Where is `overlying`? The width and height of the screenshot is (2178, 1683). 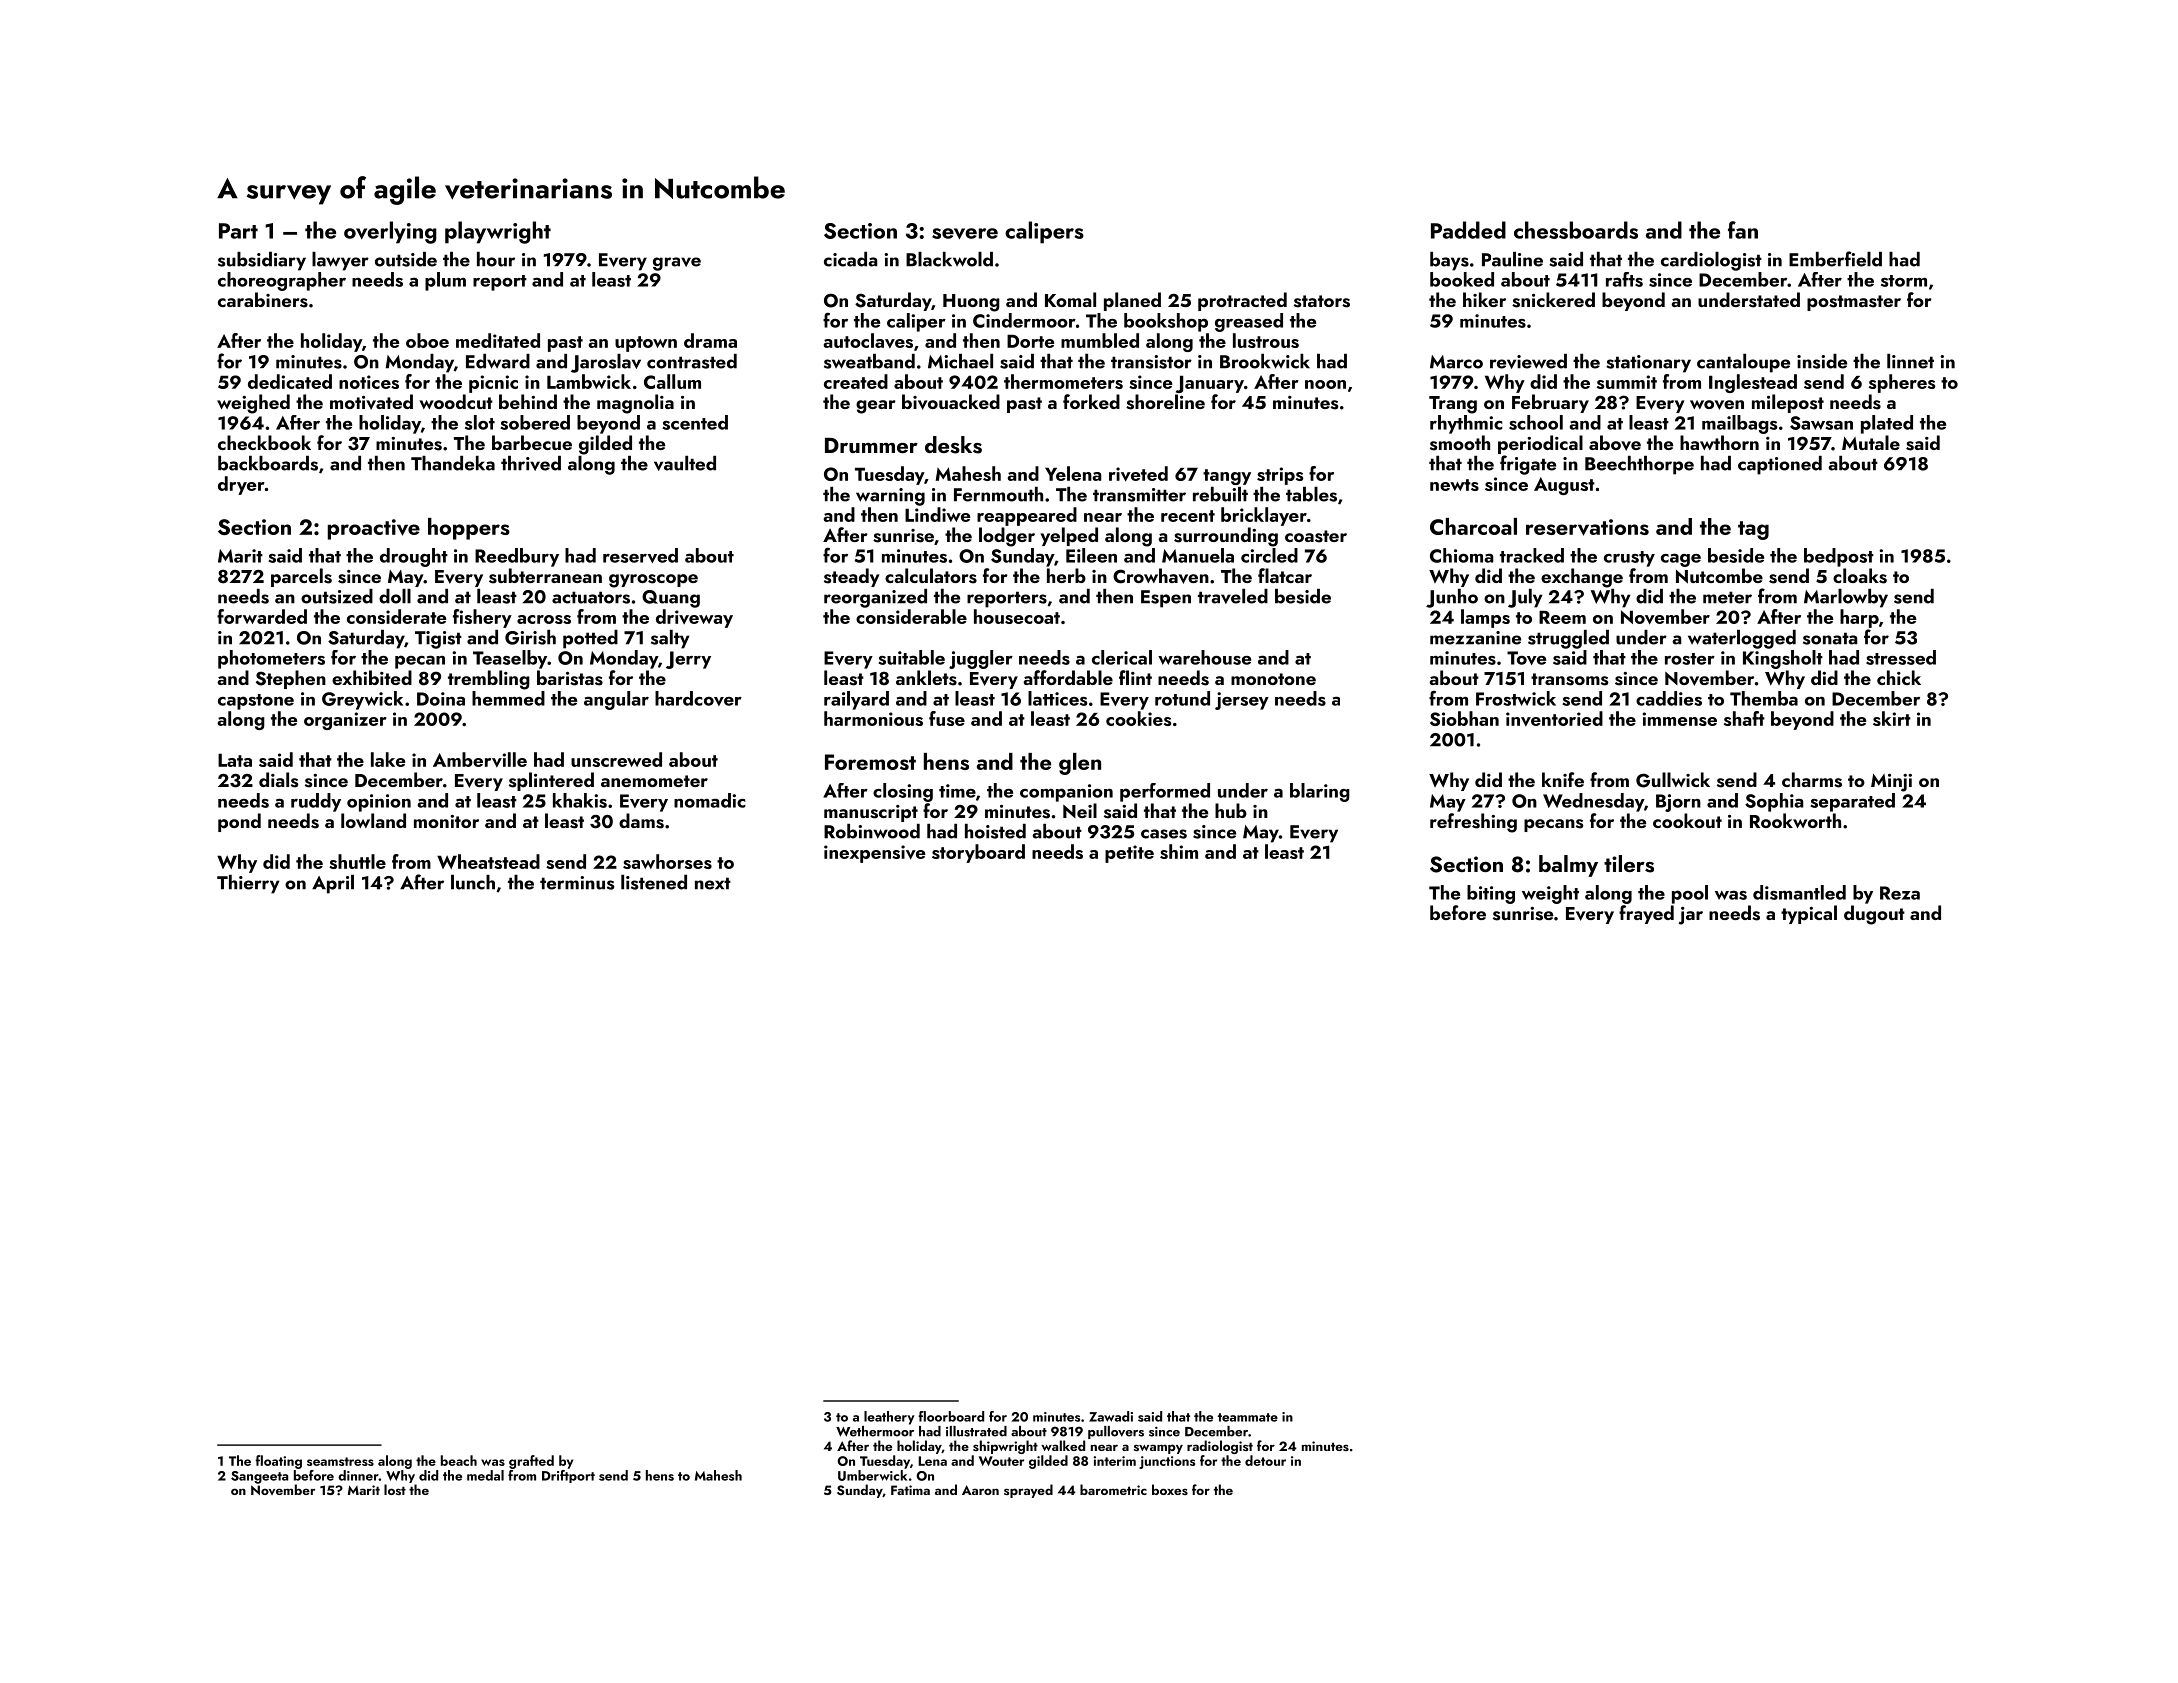 overlying is located at coordinates (390, 232).
